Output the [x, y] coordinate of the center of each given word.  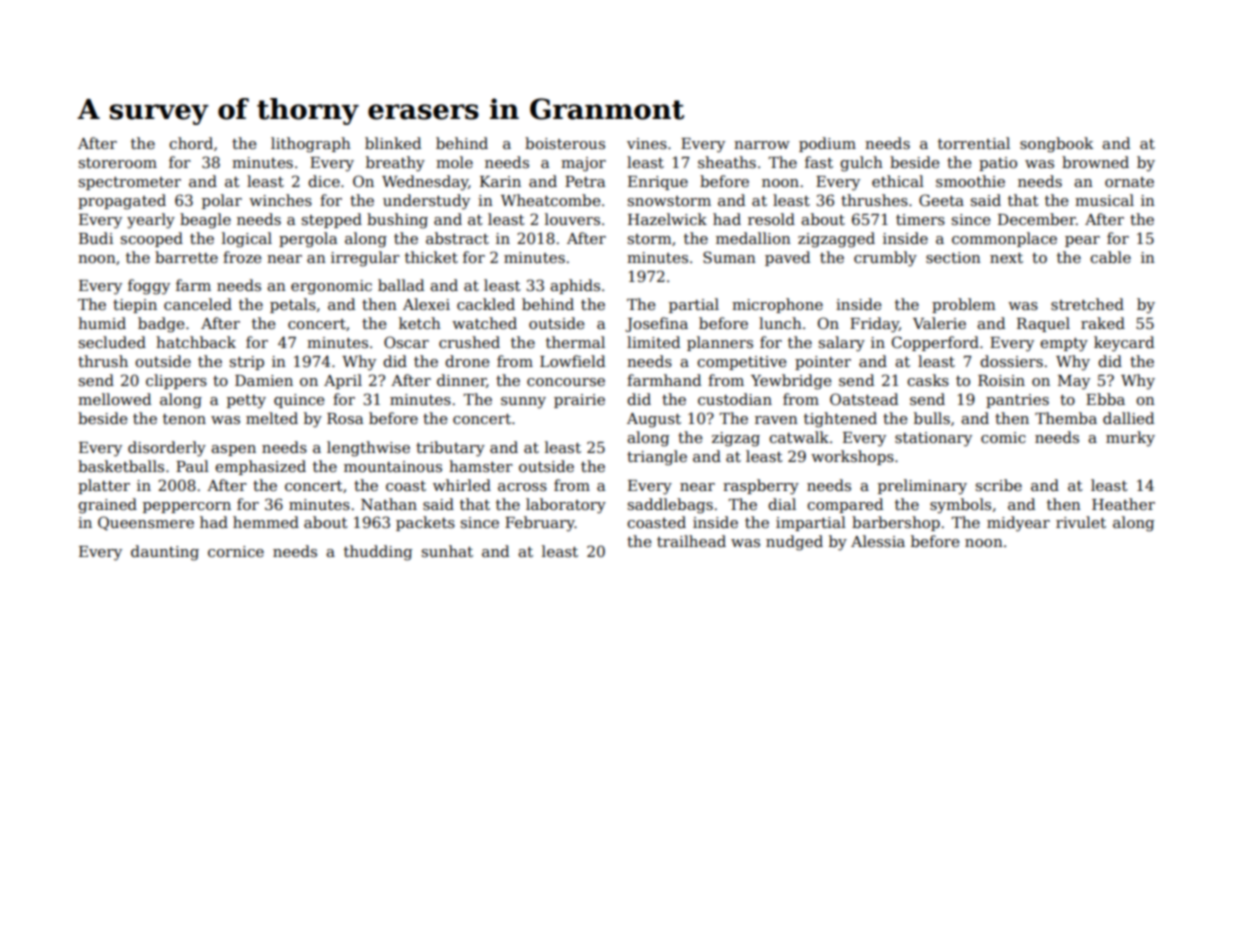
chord [191, 143]
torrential [974, 143]
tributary [450, 449]
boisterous [565, 143]
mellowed [114, 399]
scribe [999, 485]
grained [107, 506]
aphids [575, 286]
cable [1110, 257]
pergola [308, 240]
